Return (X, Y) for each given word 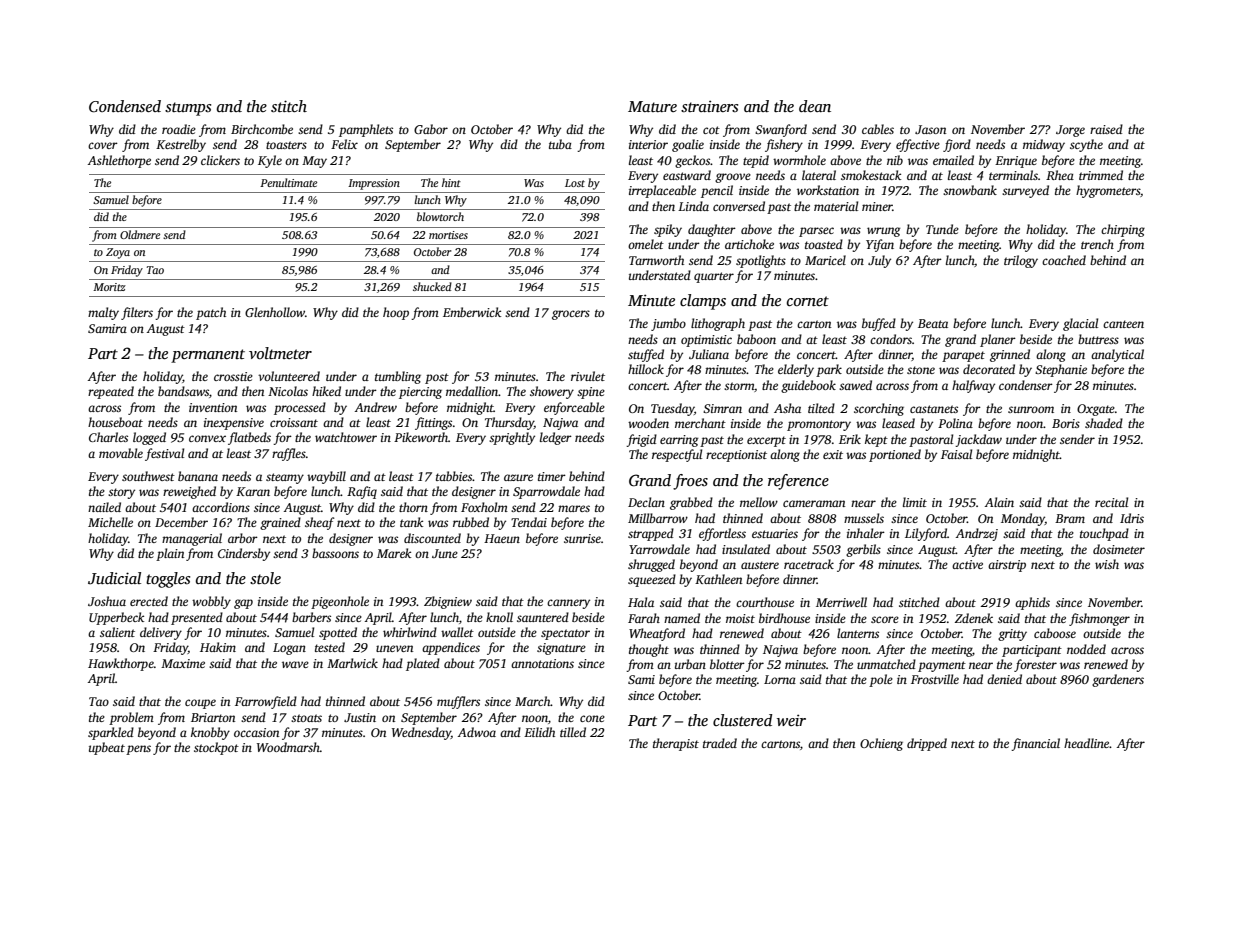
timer (552, 476)
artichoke (749, 244)
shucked (432, 286)
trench (1097, 244)
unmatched (886, 664)
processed (300, 408)
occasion (256, 732)
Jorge (1070, 131)
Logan (289, 649)
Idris (1132, 518)
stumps (188, 109)
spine (591, 393)
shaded (1104, 423)
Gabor (431, 129)
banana (198, 476)
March (533, 701)
